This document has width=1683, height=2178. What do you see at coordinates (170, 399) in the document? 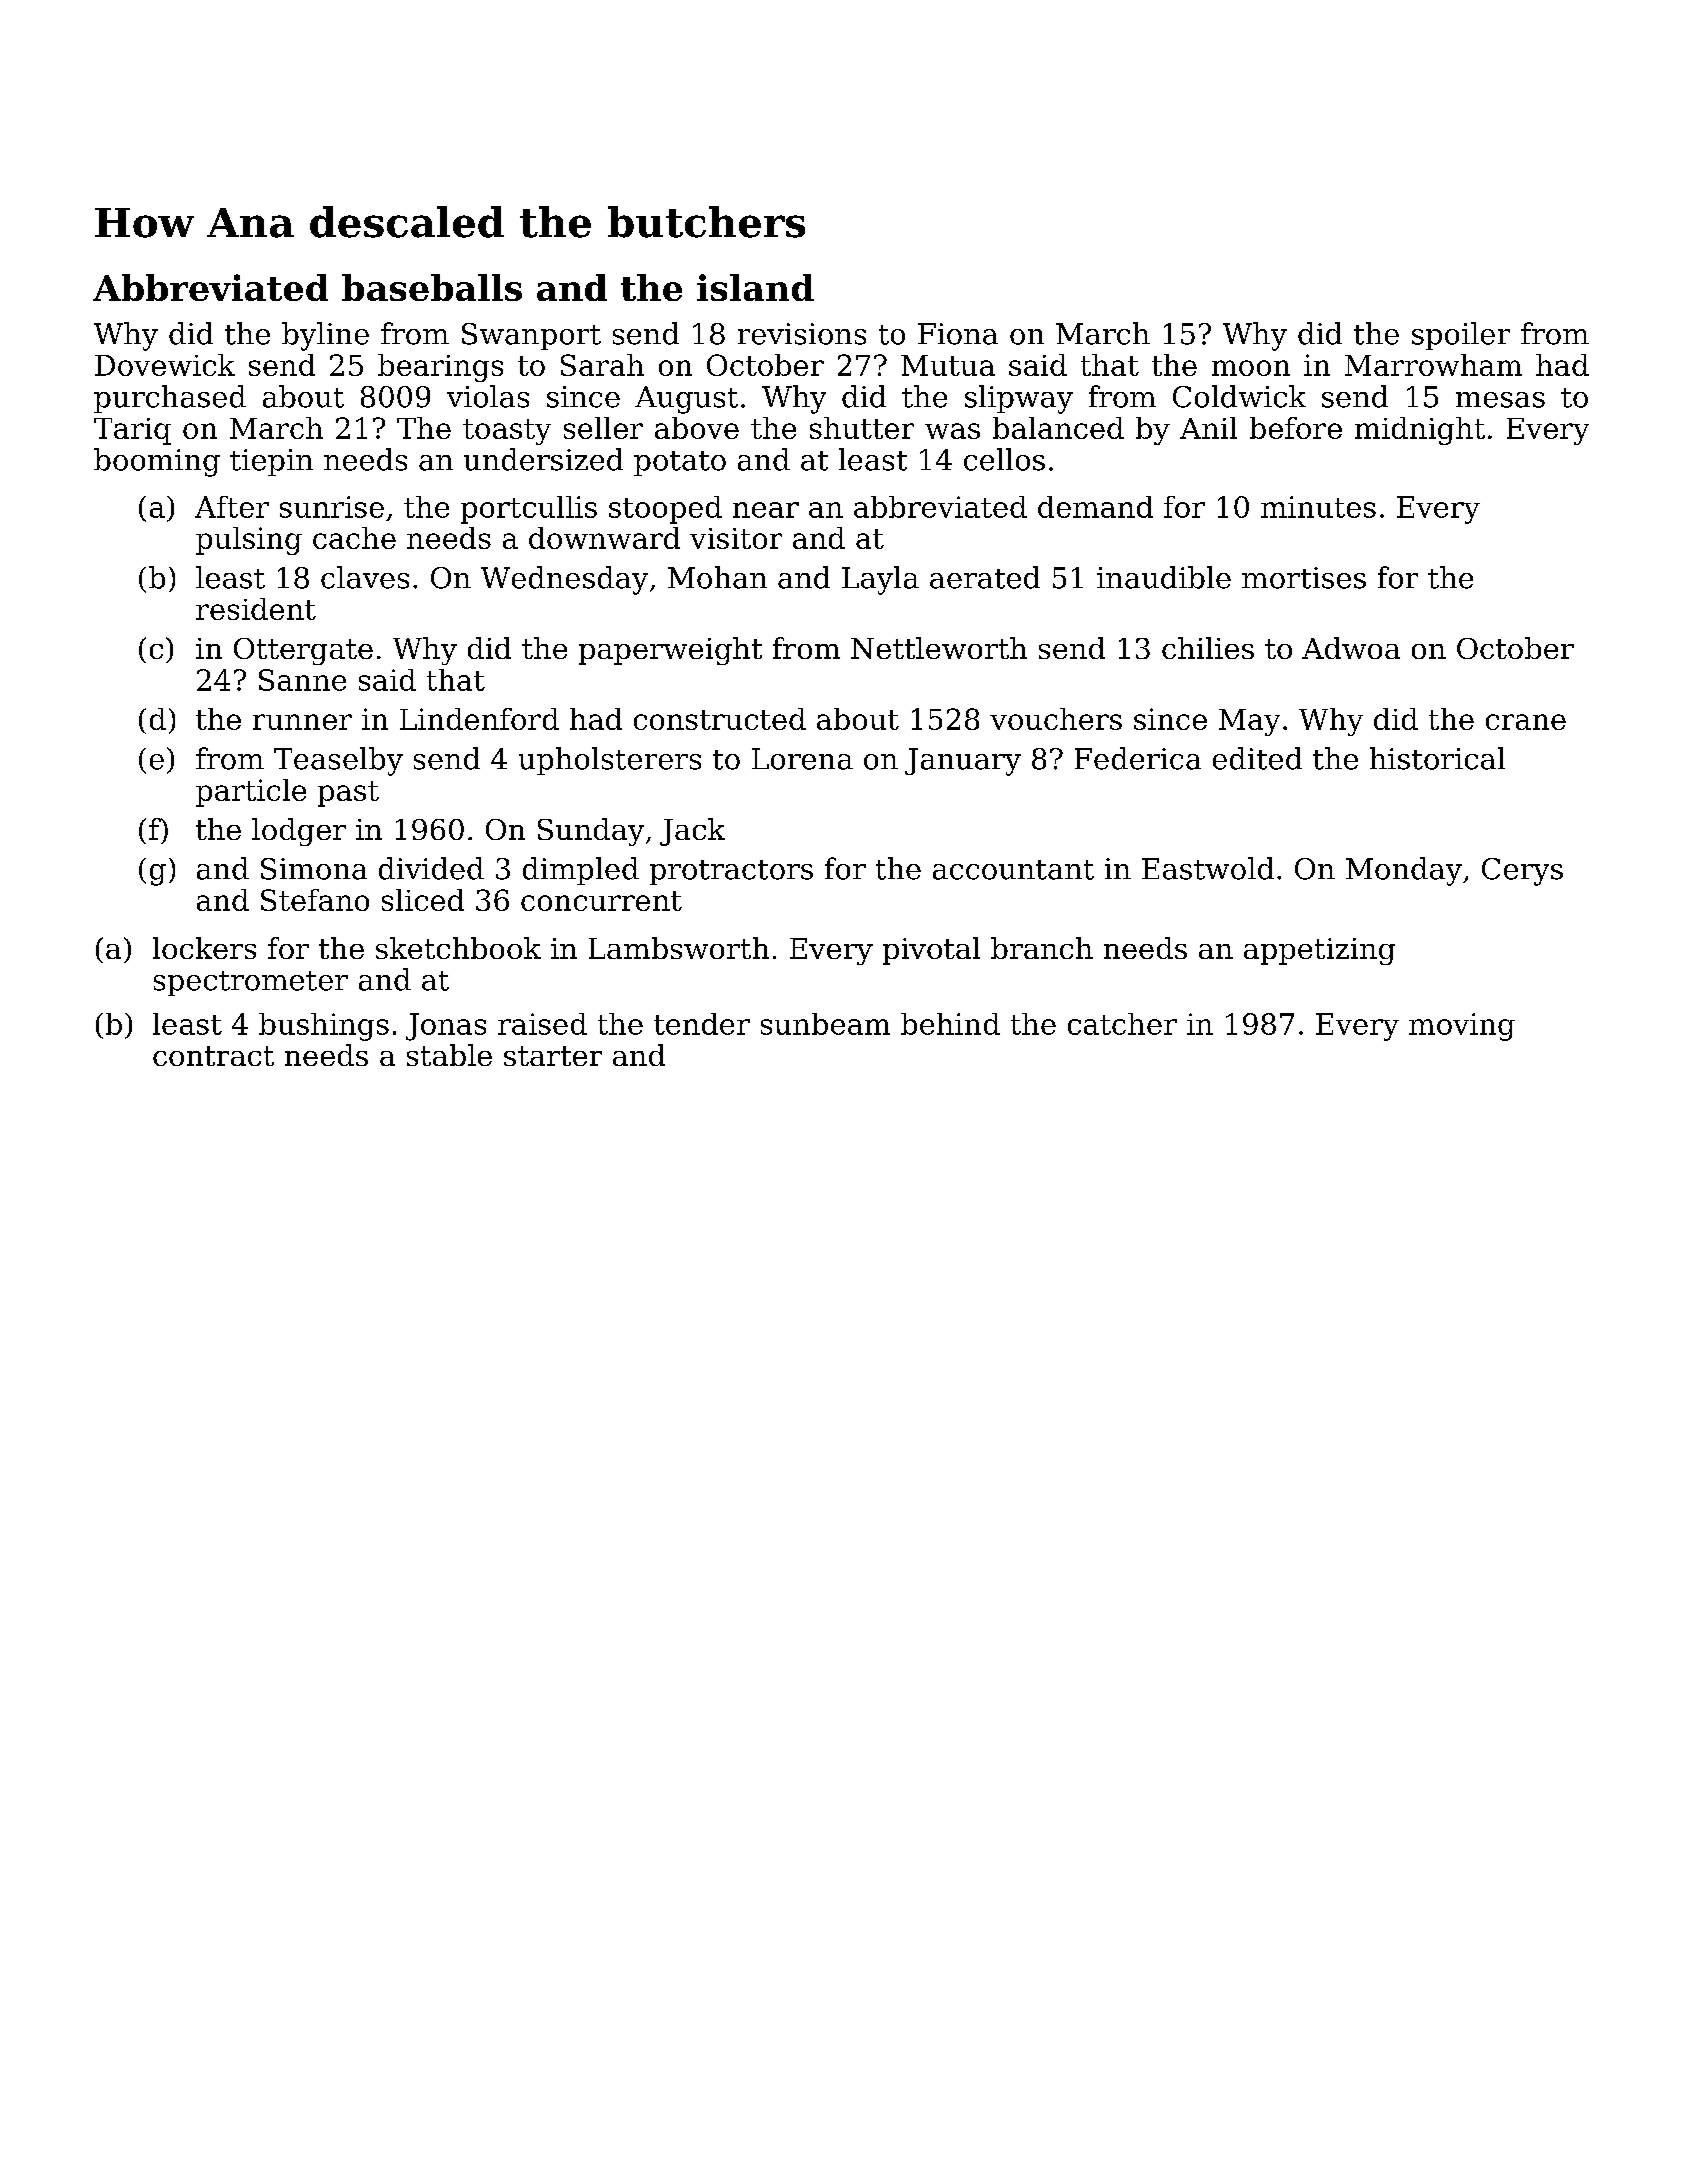
I see `purchased` at bounding box center [170, 399].
